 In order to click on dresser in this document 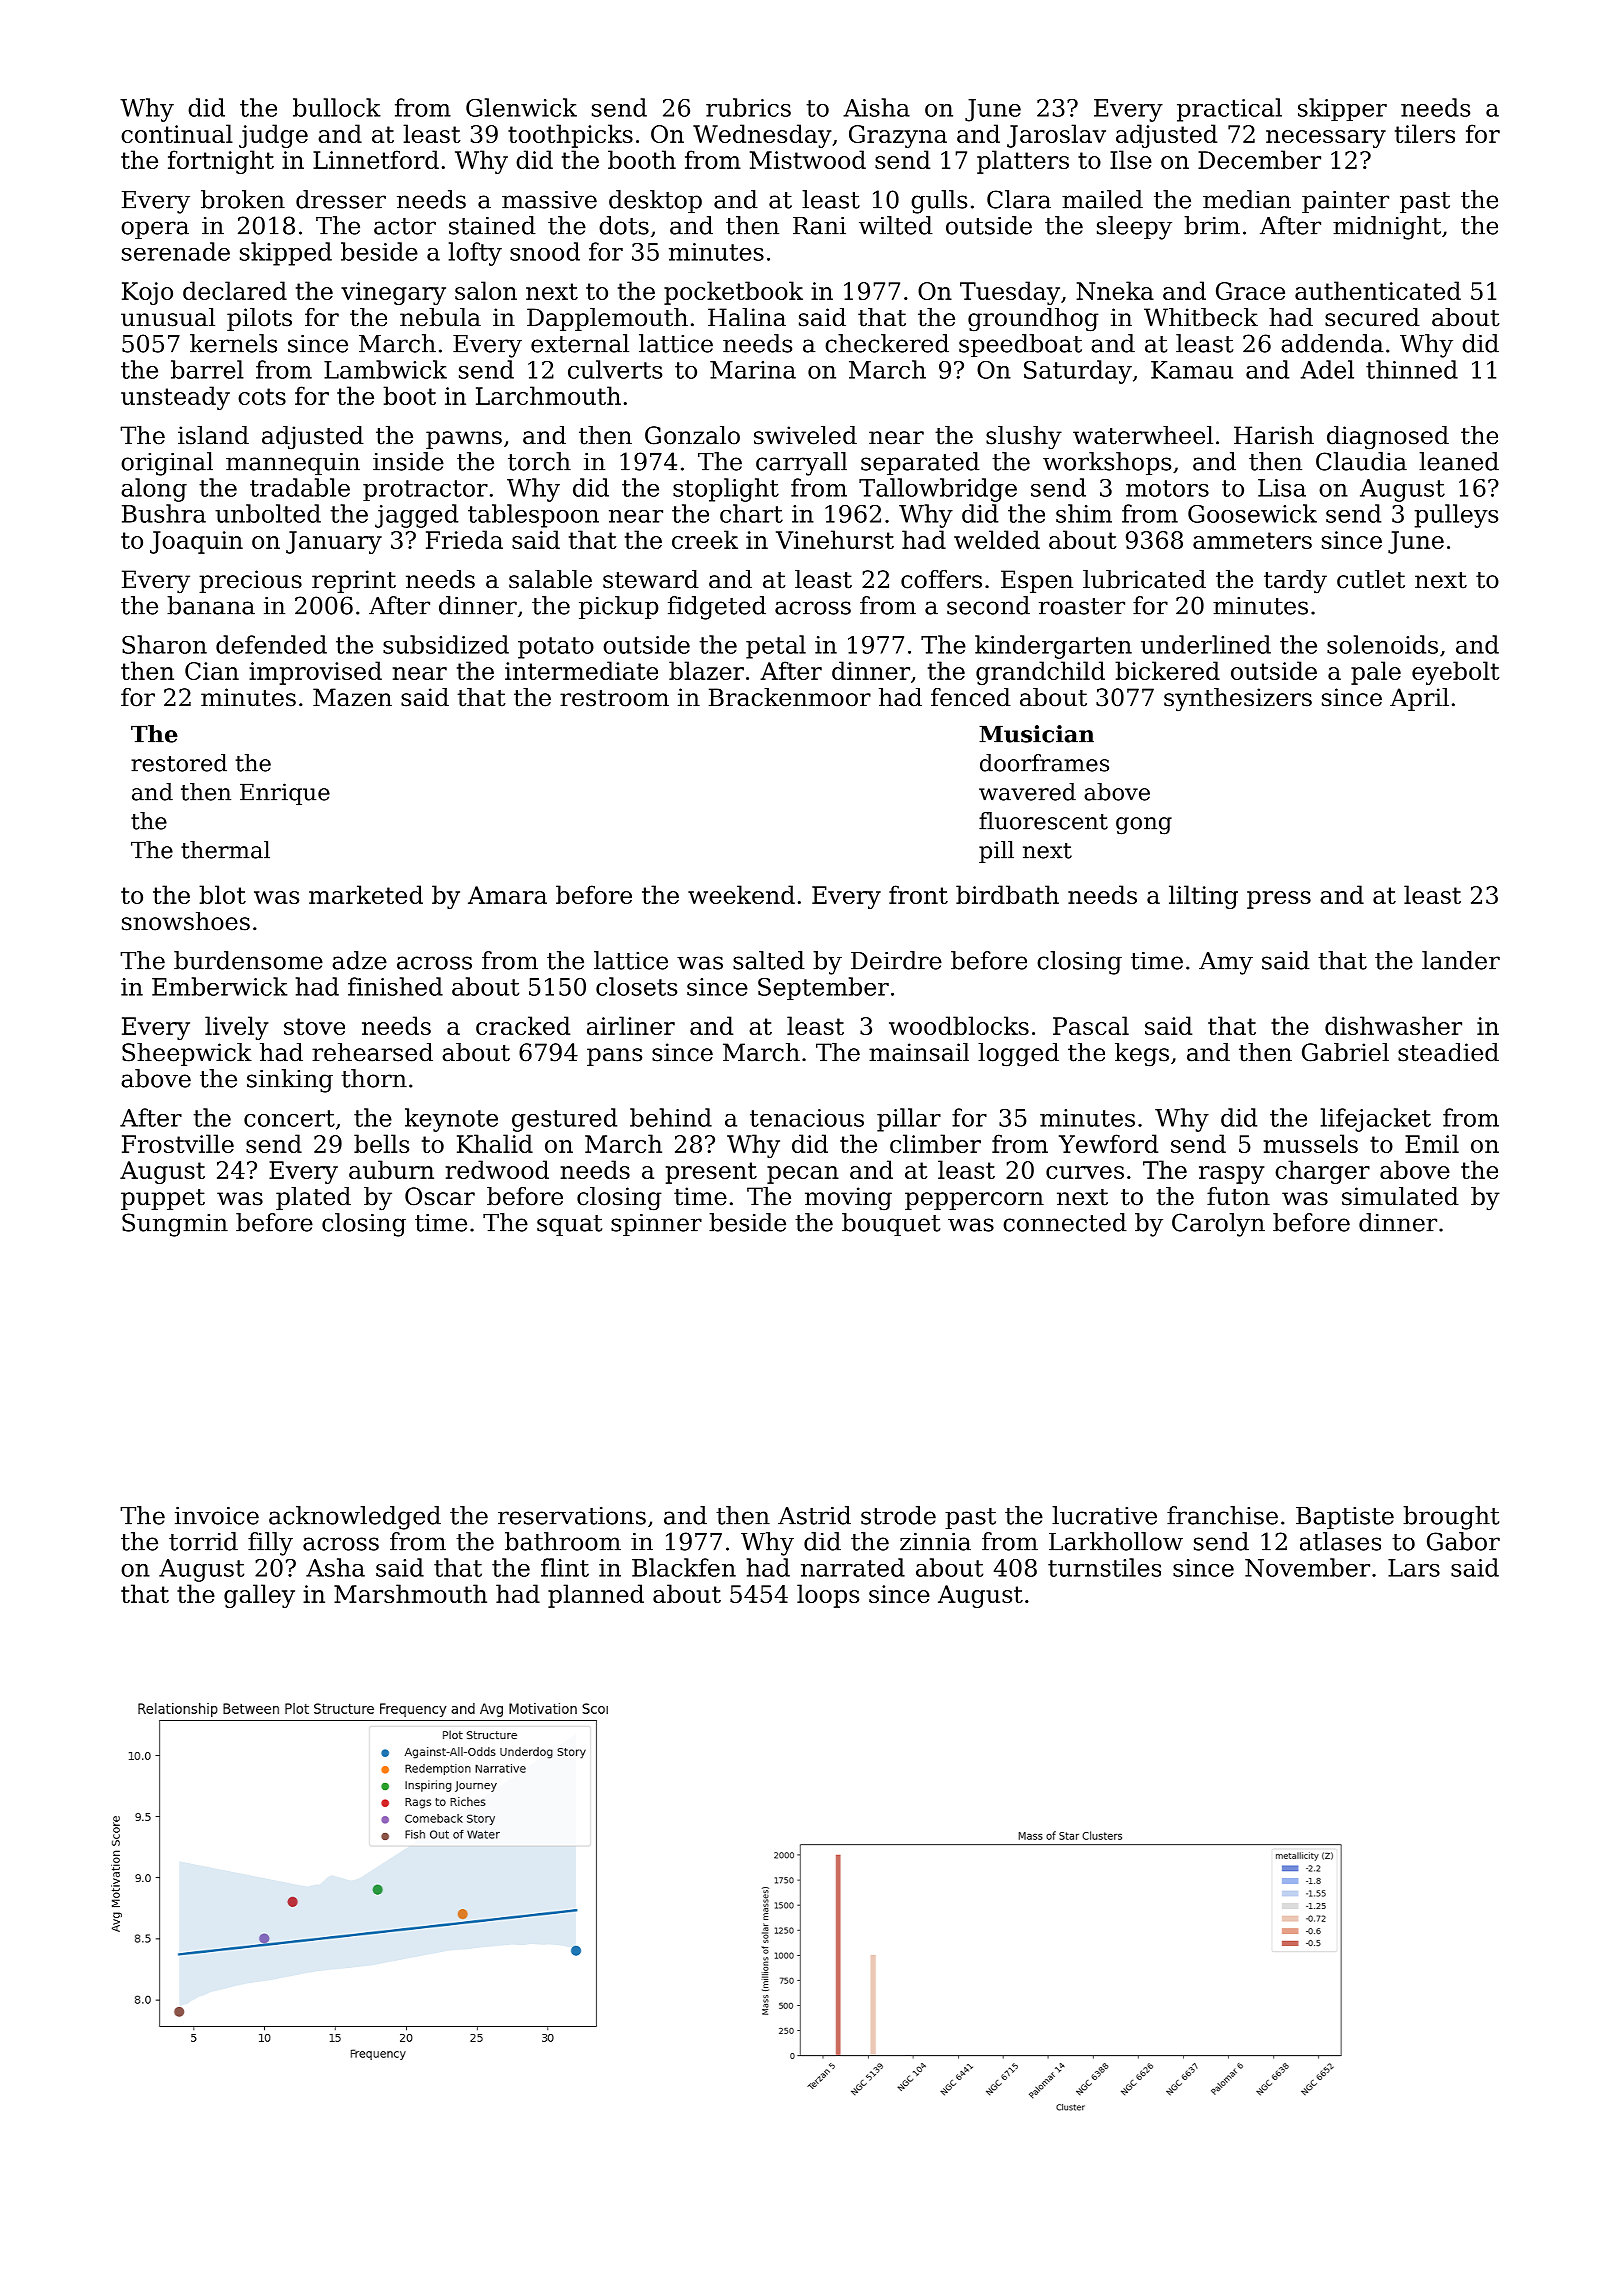, I will do `click(341, 199)`.
